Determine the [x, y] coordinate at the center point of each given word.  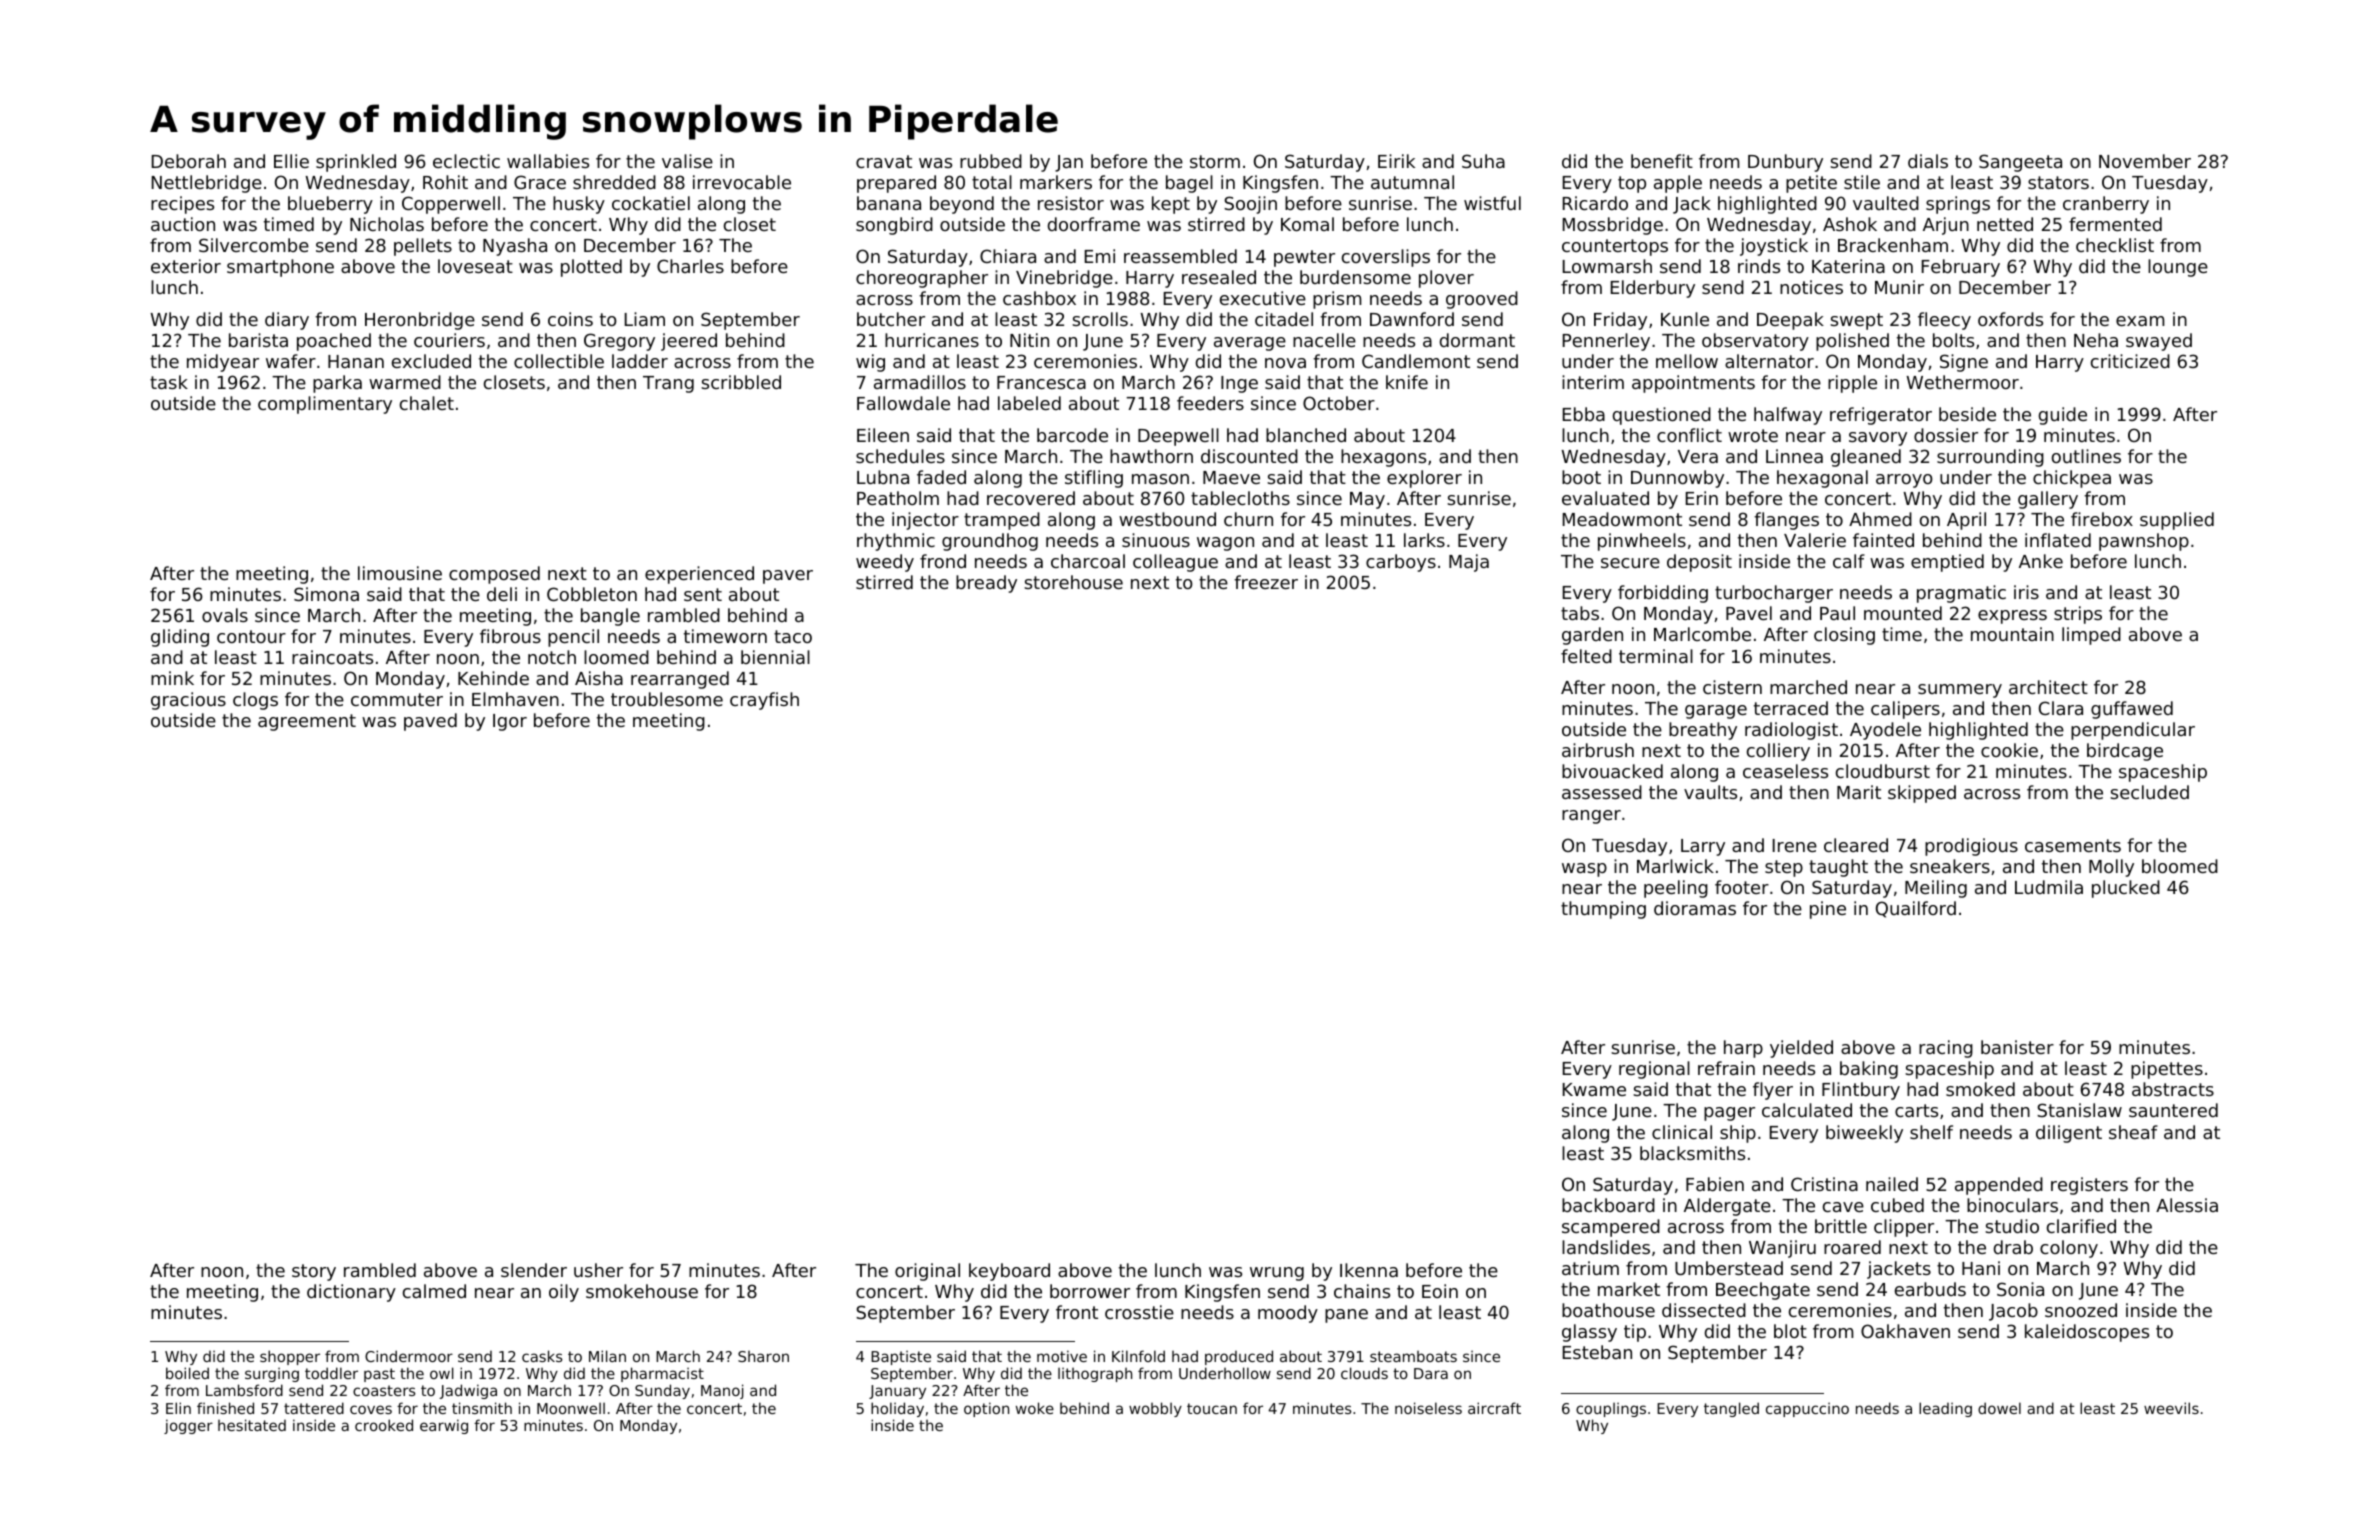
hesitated [252, 1425]
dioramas [1695, 908]
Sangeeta [2020, 163]
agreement [307, 722]
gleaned [1866, 458]
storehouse [1073, 582]
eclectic [466, 161]
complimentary [325, 405]
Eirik [1396, 161]
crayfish [764, 701]
